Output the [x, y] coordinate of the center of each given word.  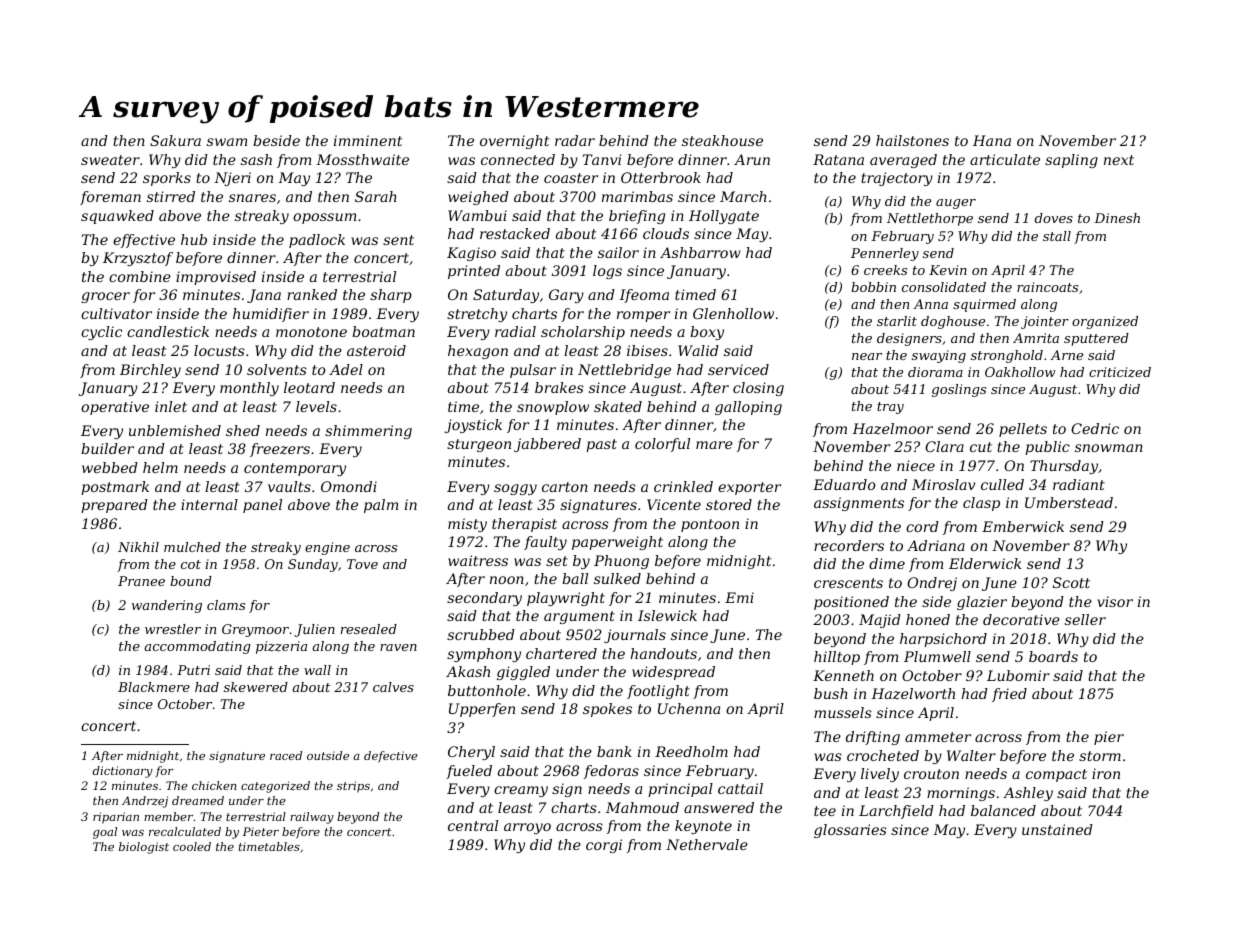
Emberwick [1023, 526]
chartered [561, 653]
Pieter [261, 831]
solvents [277, 369]
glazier [982, 603]
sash [256, 159]
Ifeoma [644, 296]
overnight [514, 142]
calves [393, 687]
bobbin [873, 287]
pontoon [710, 525]
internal [209, 504]
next [1119, 160]
